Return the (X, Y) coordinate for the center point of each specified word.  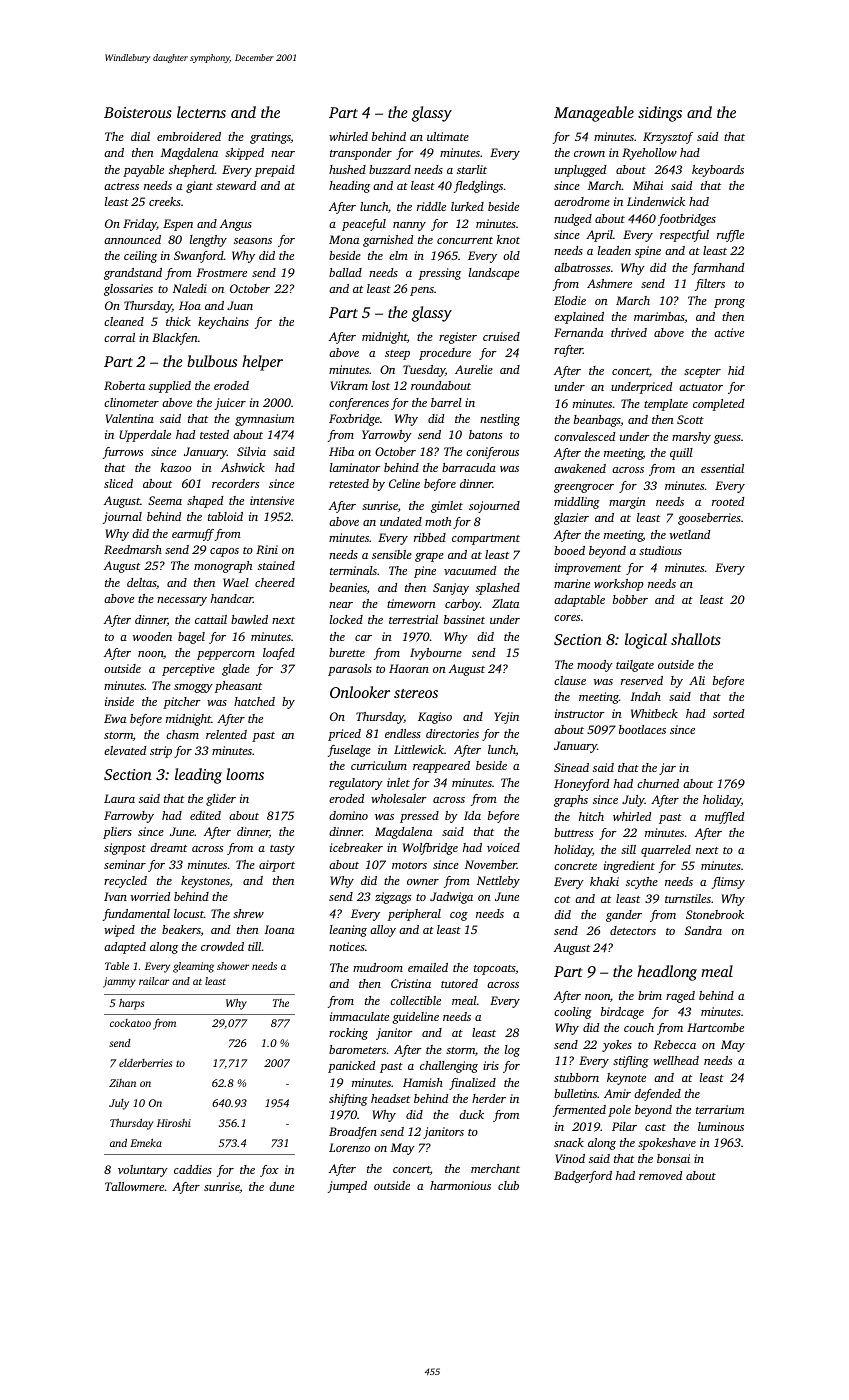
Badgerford (583, 1177)
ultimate (448, 136)
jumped (347, 1187)
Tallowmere (134, 1186)
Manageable (594, 114)
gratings (270, 138)
